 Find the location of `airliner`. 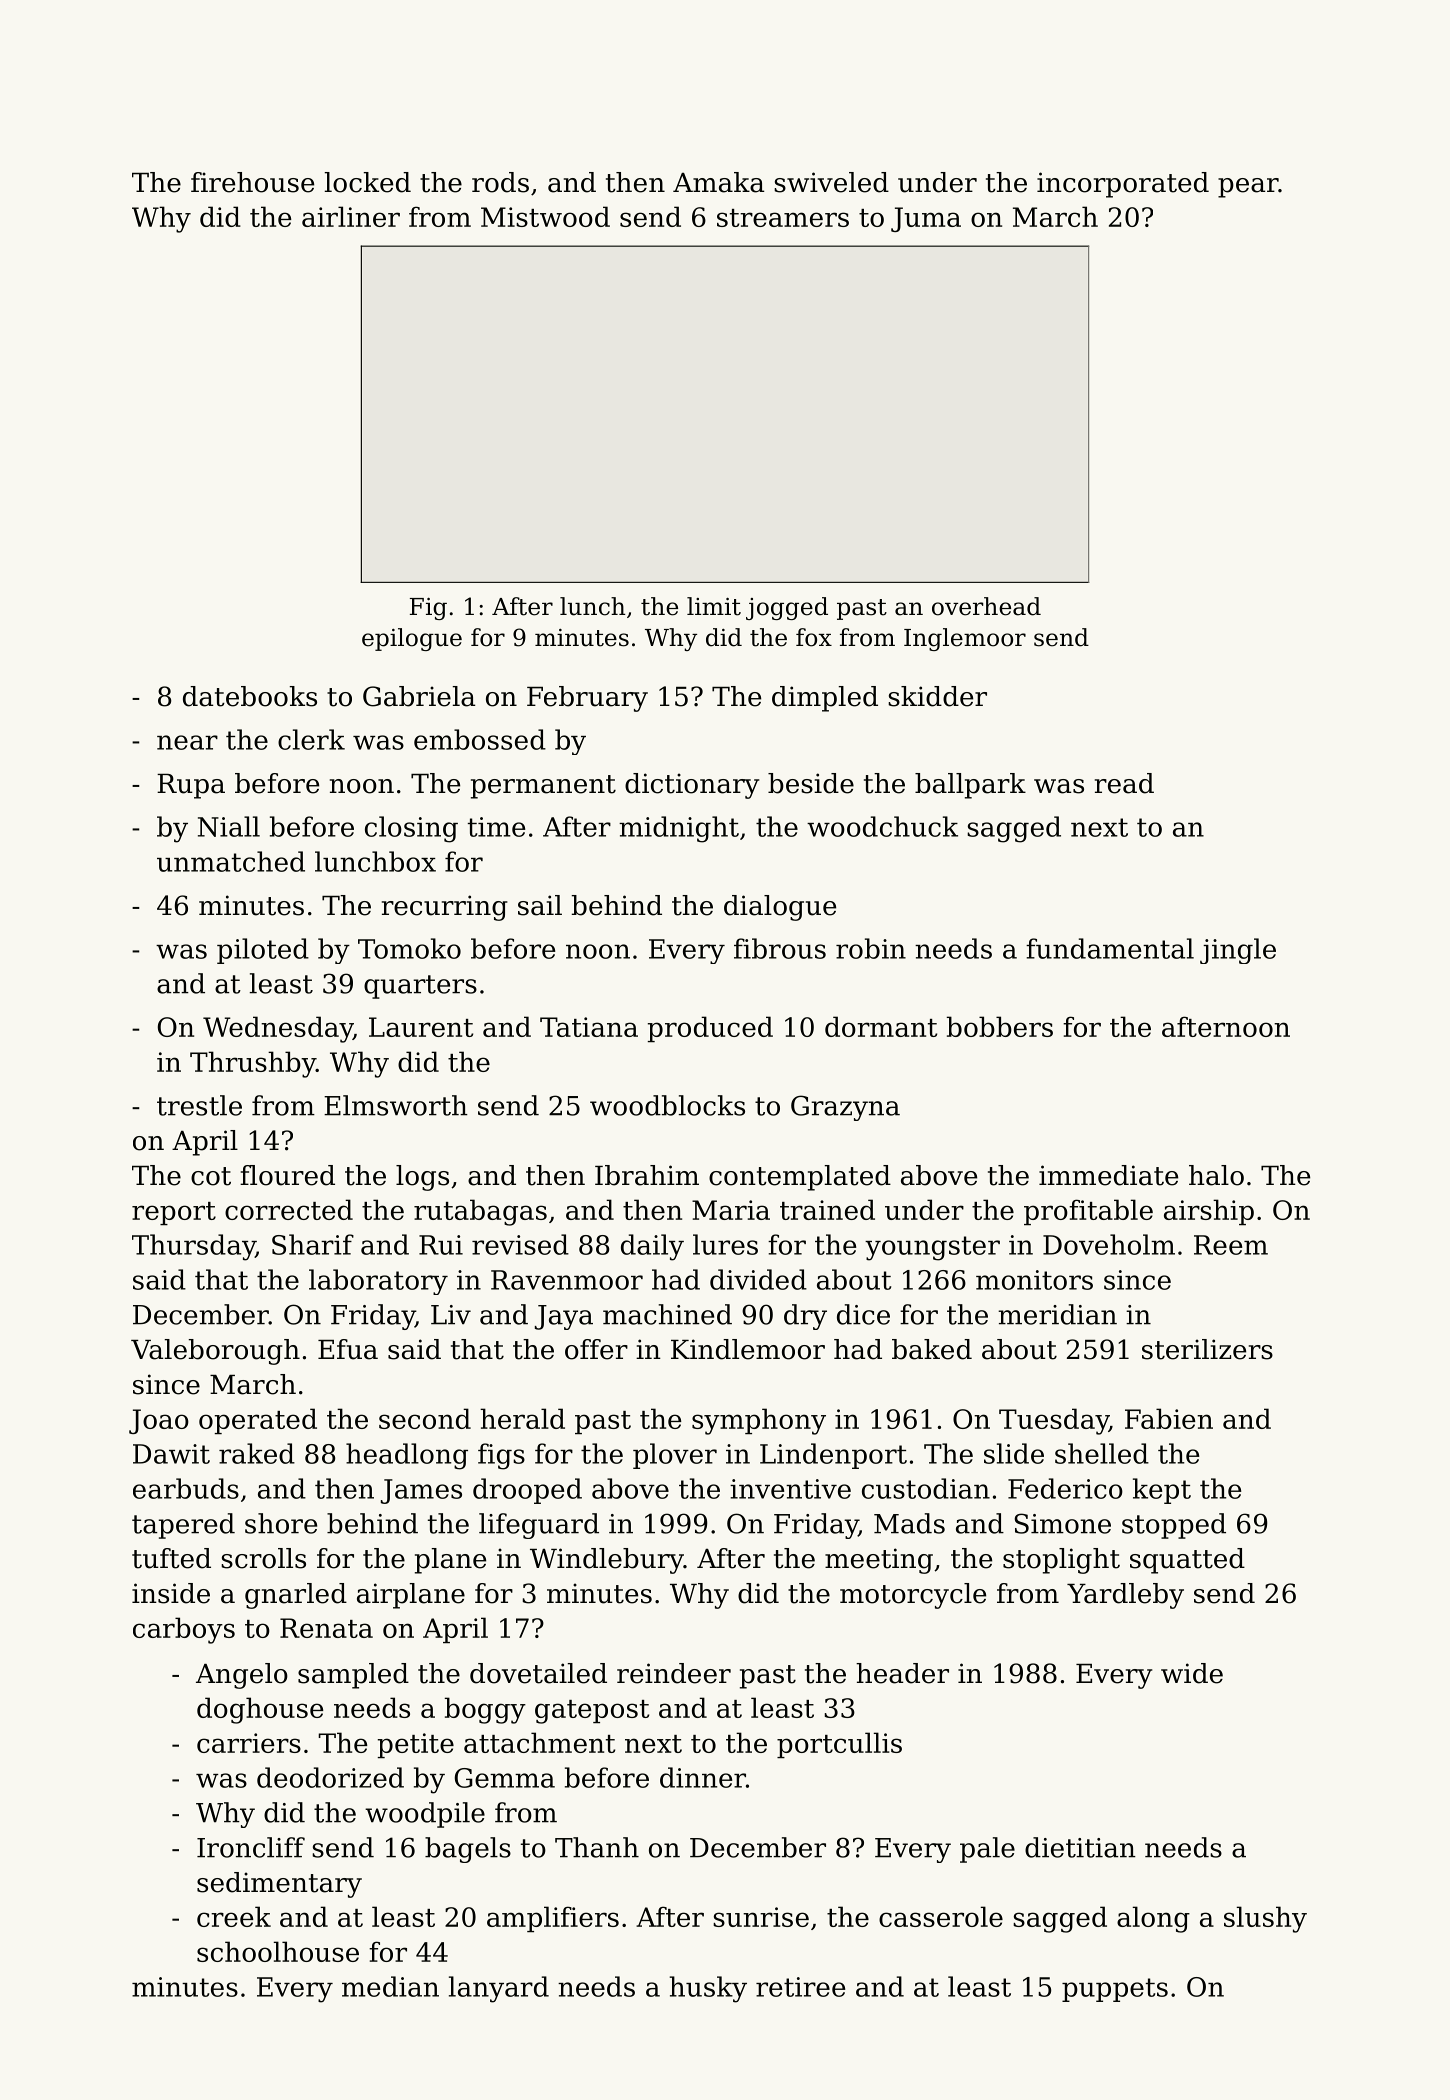

airliner is located at coordinates (351, 216).
